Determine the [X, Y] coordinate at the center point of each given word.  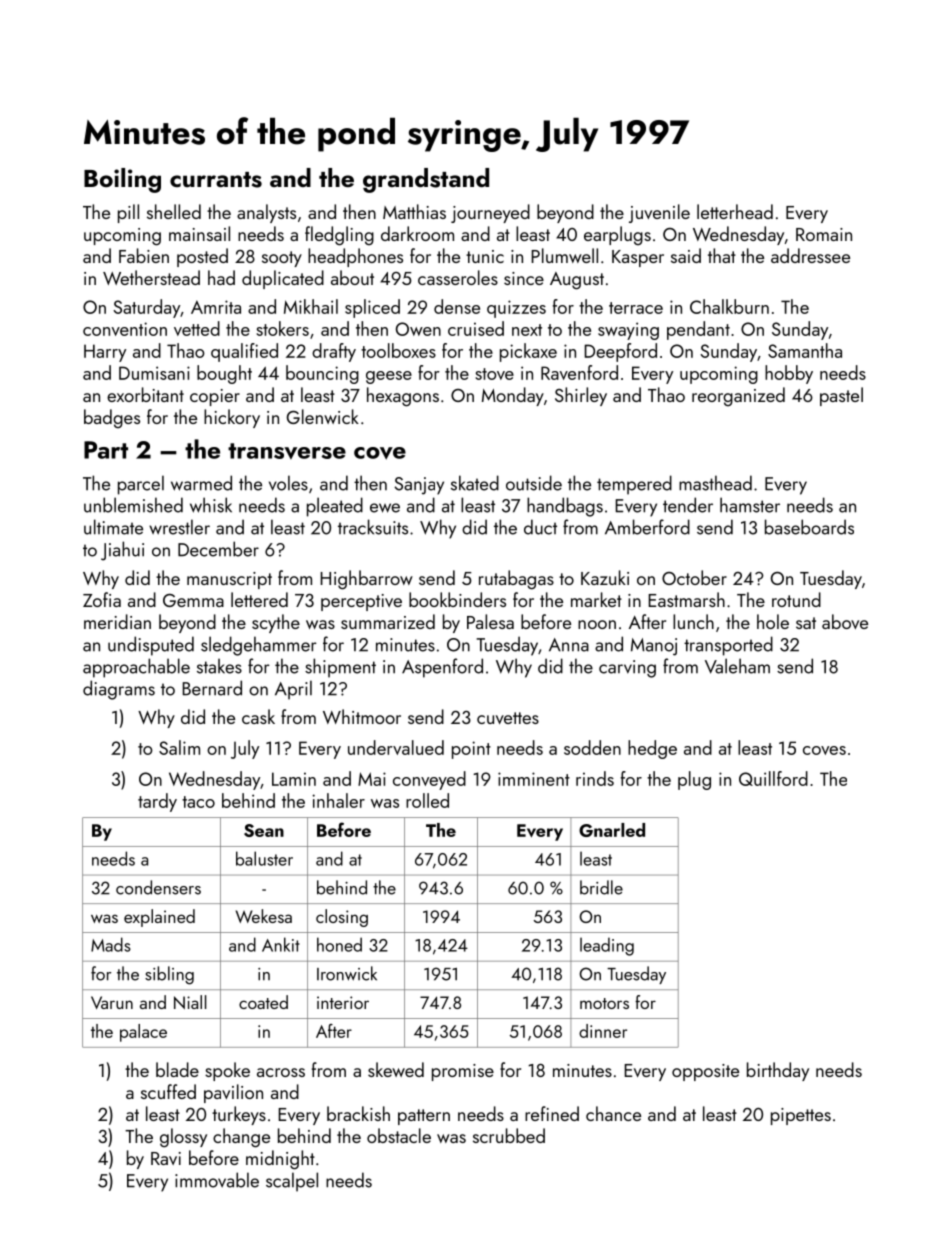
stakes [219, 666]
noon [597, 624]
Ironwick [347, 973]
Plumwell [564, 255]
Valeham [737, 666]
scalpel [292, 1182]
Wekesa [264, 916]
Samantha [805, 350]
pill [128, 213]
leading [607, 946]
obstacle [399, 1135]
